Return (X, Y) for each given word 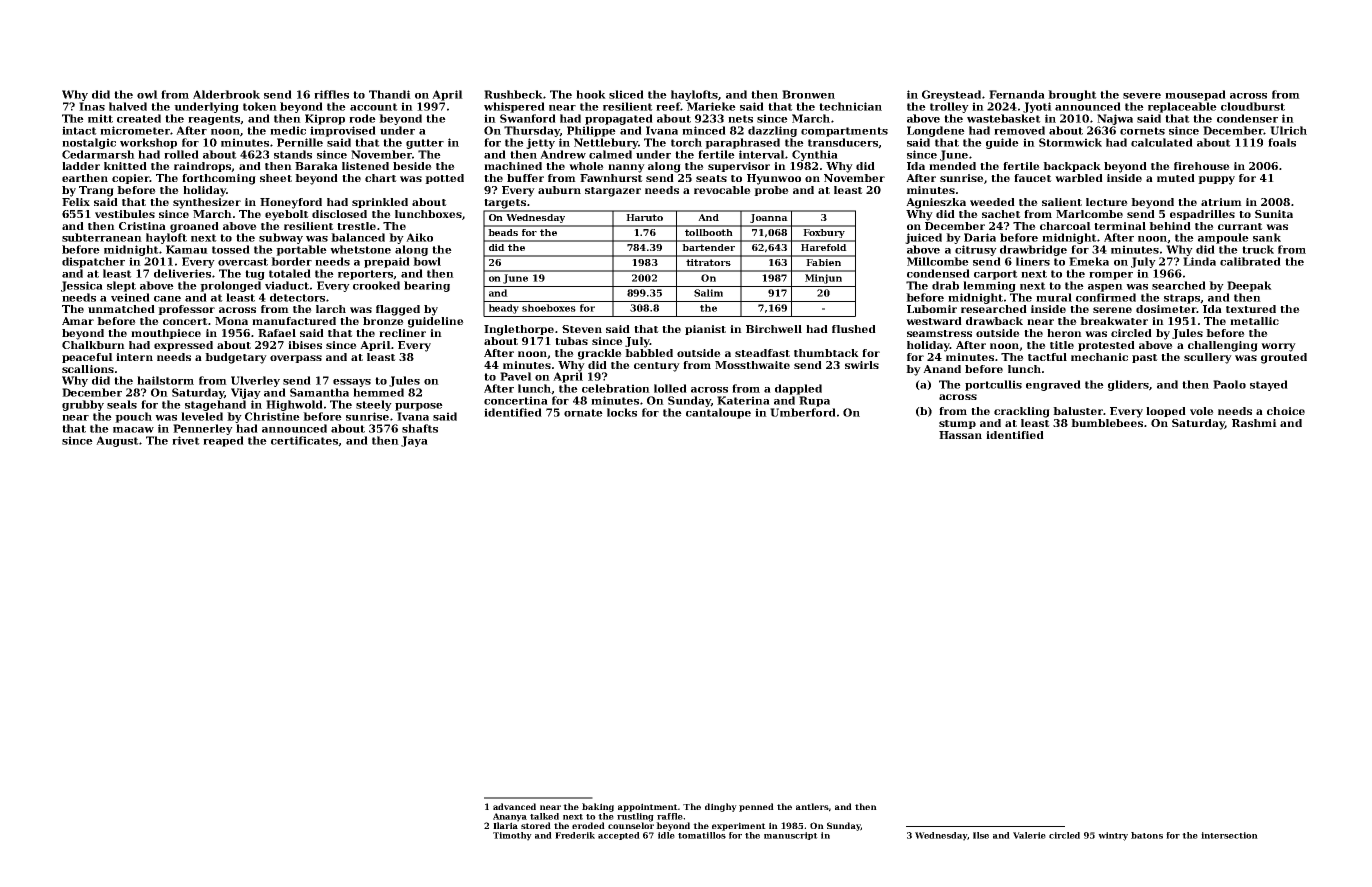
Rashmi (1254, 423)
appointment (648, 807)
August (117, 441)
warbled (1079, 178)
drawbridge (1033, 250)
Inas (92, 106)
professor (186, 310)
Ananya (510, 817)
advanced (514, 806)
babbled (649, 353)
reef (668, 106)
